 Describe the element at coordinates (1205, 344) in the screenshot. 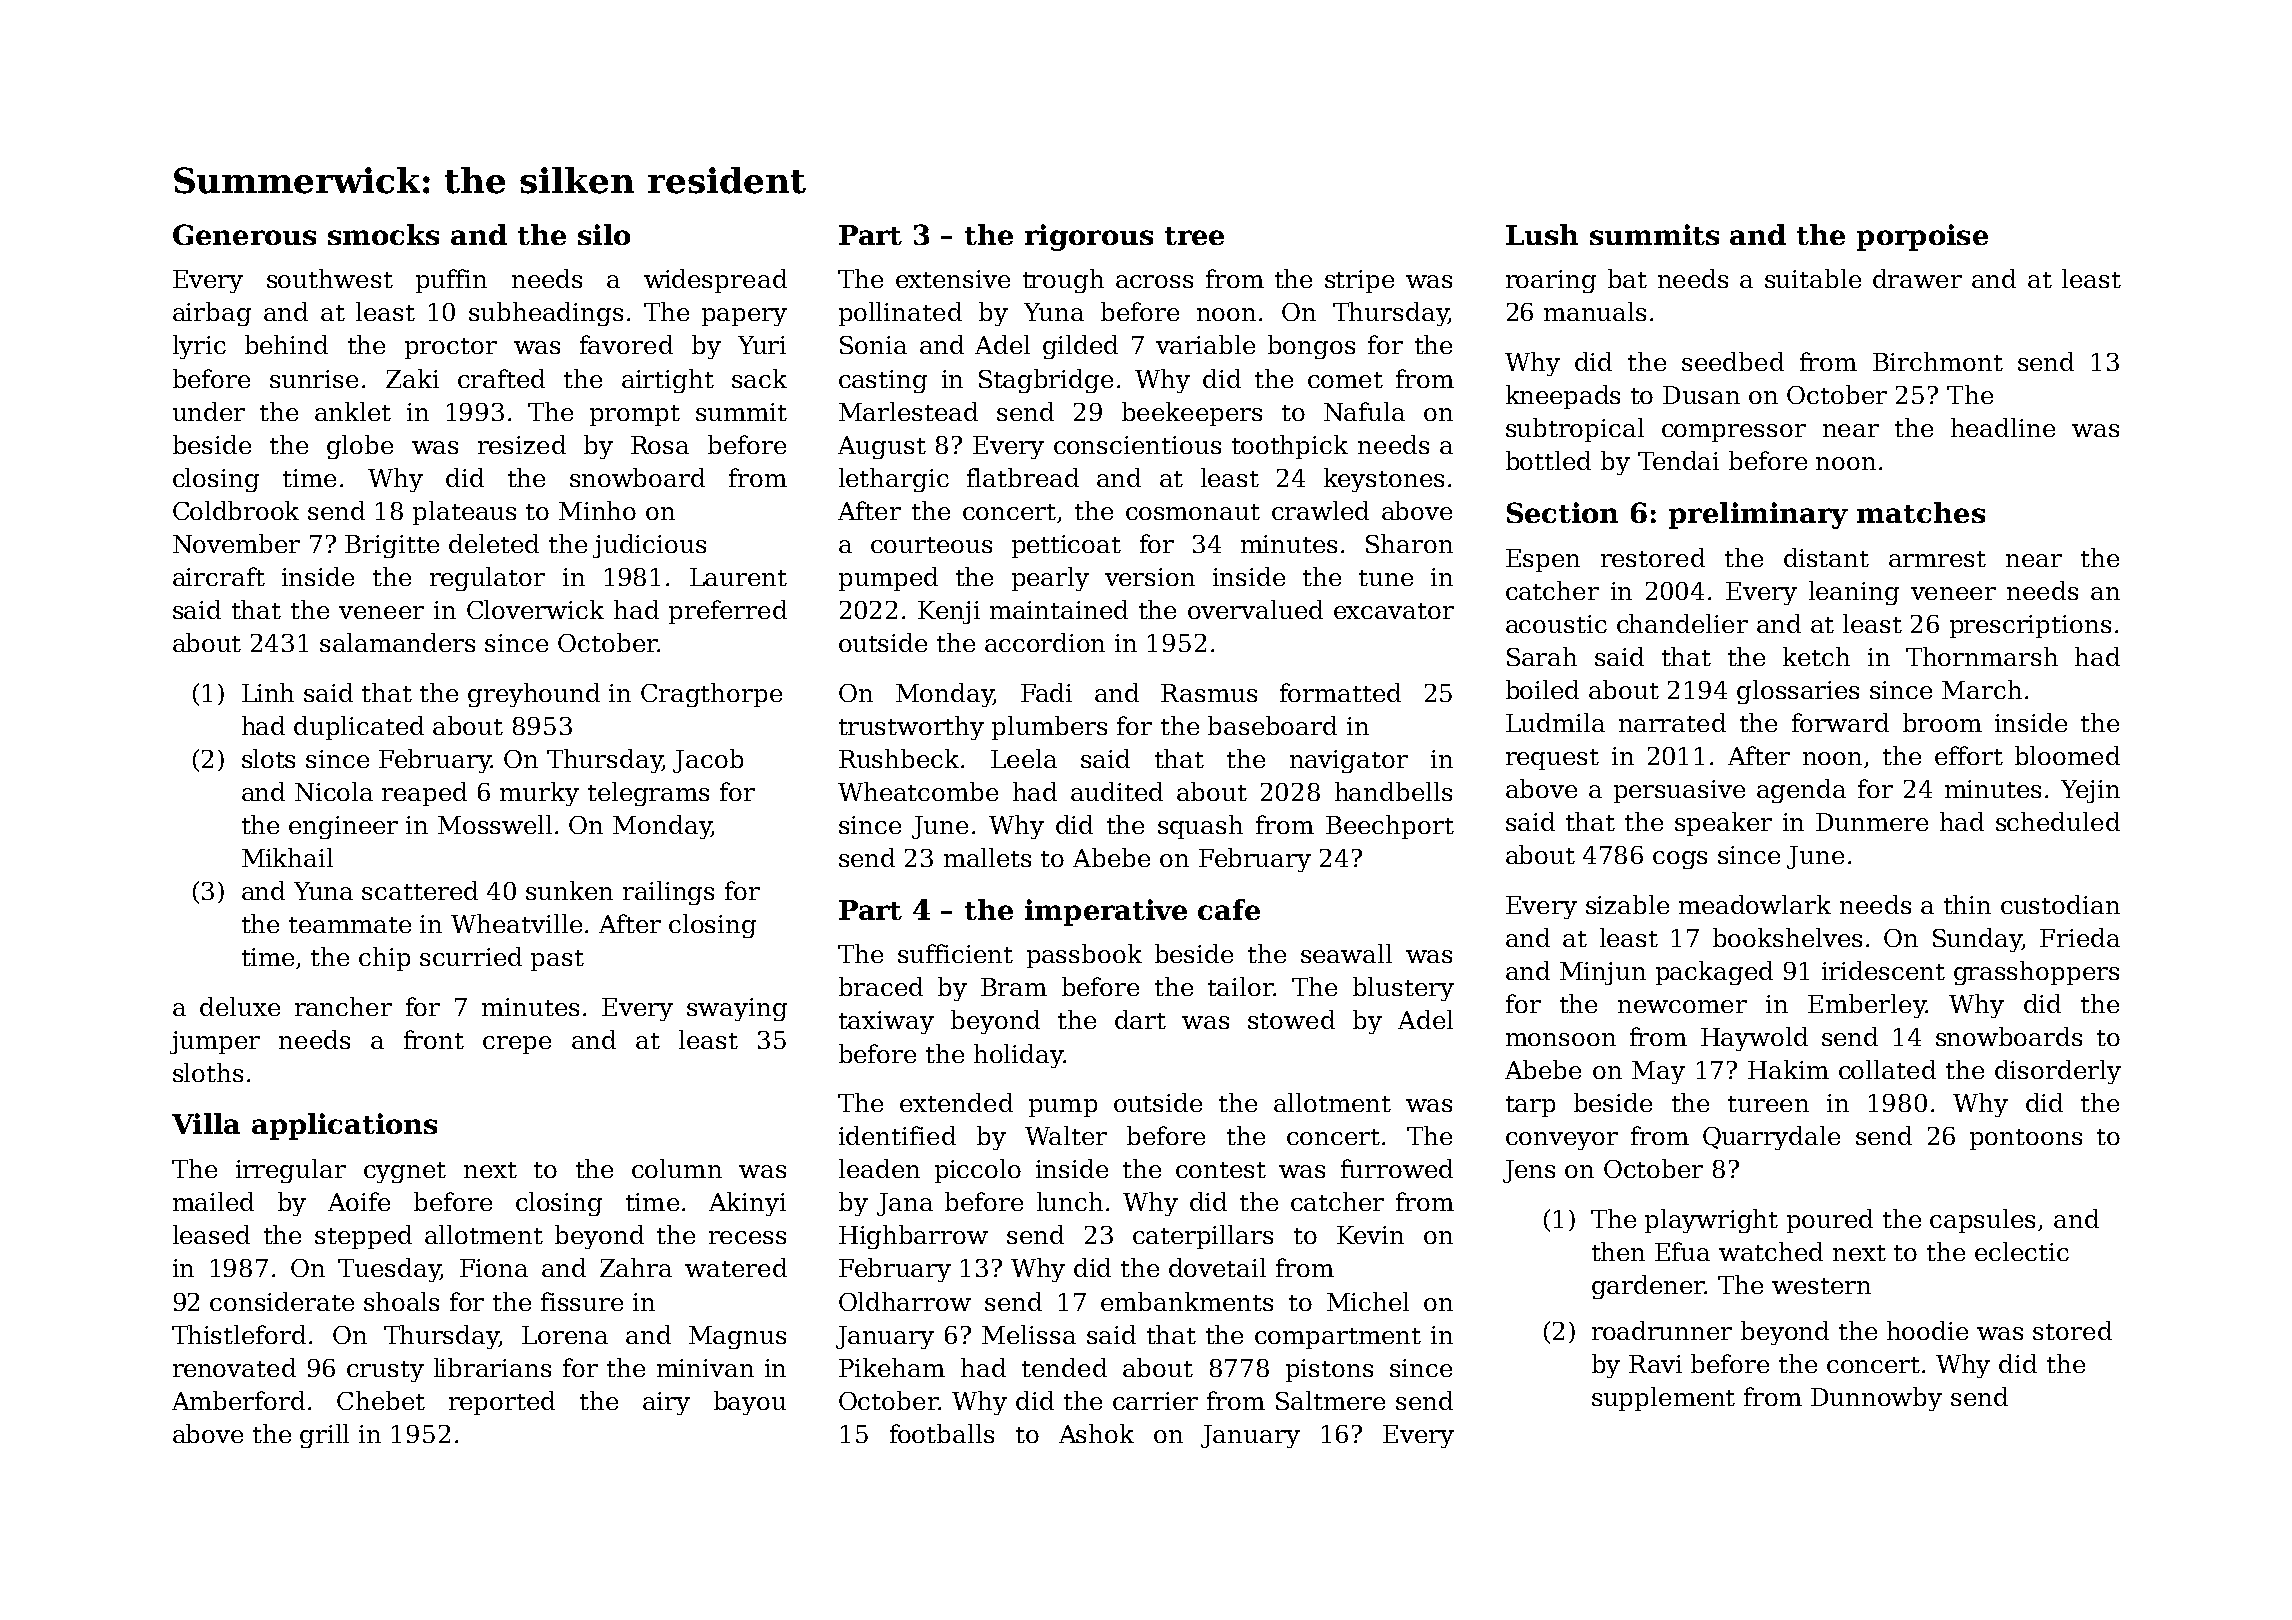

I see `variable` at that location.
